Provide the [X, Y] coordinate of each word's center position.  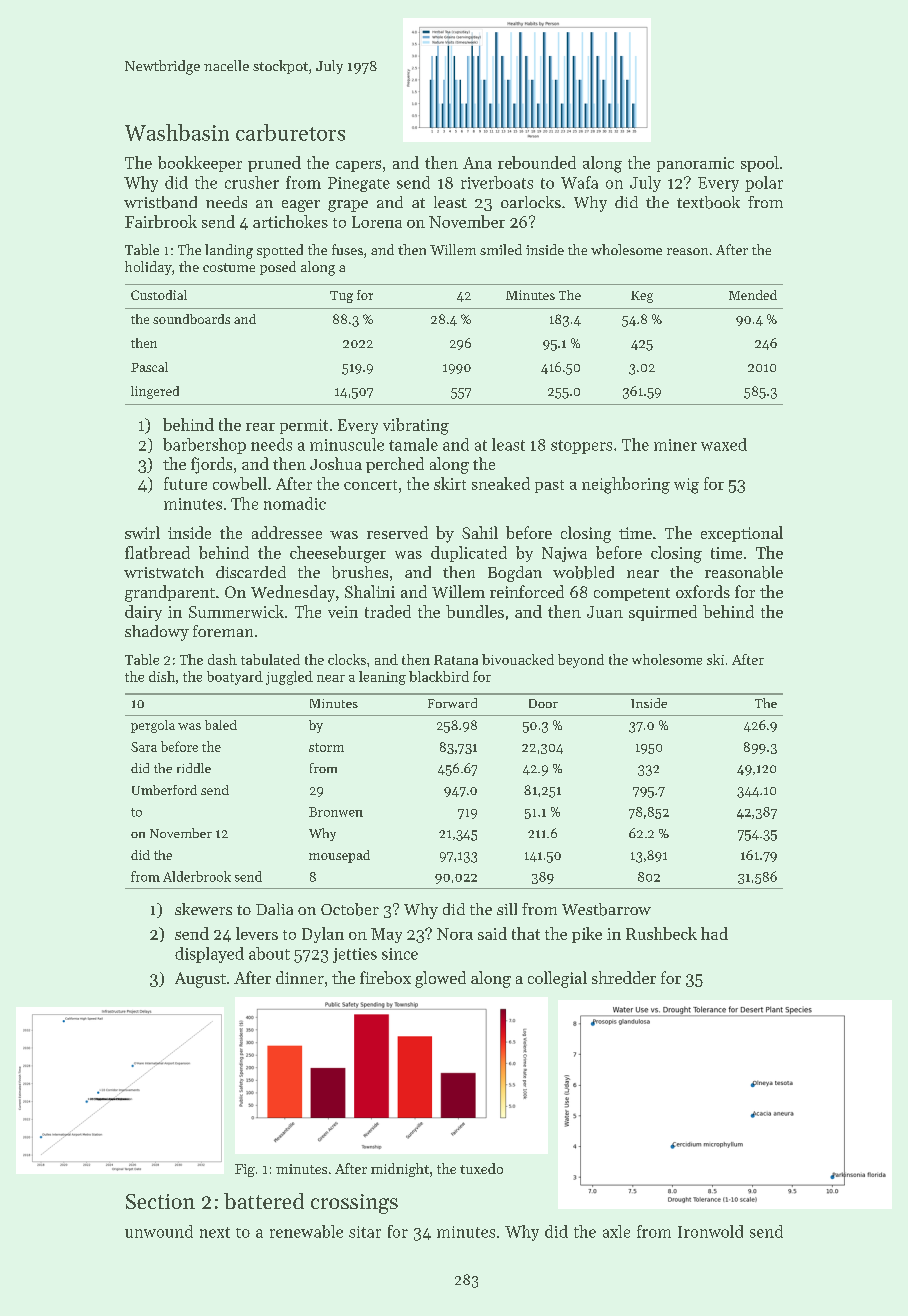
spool [760, 164]
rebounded [537, 162]
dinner [300, 977]
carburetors [290, 132]
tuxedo [481, 1168]
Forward [452, 703]
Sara [144, 747]
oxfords [703, 591]
